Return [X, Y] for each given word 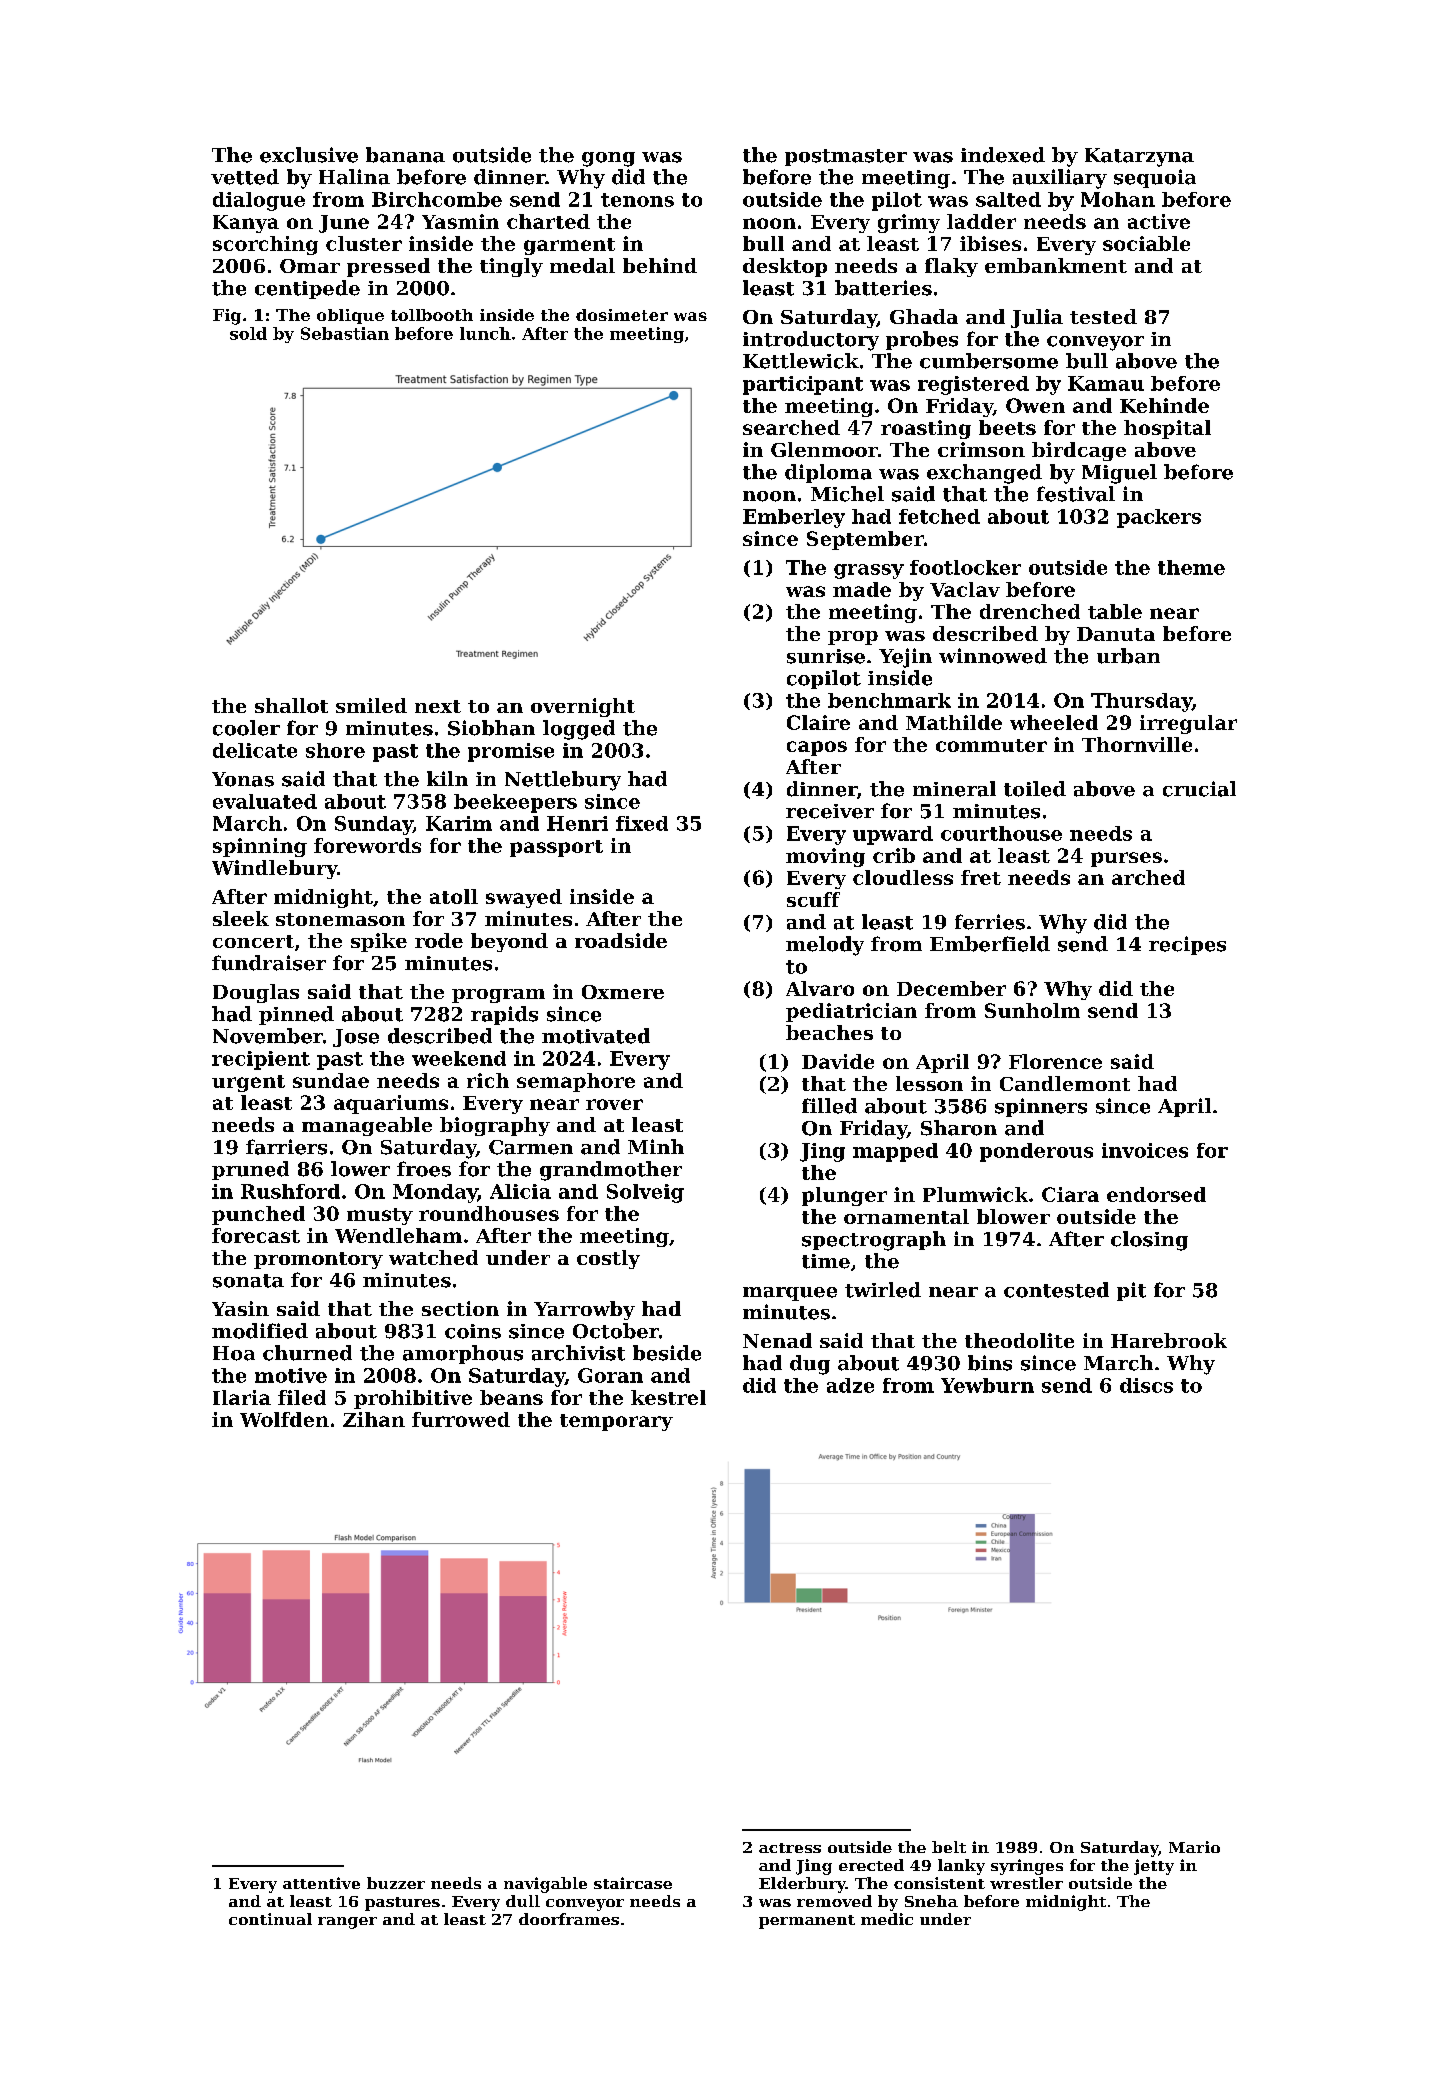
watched [433, 1257]
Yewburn [987, 1385]
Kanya [246, 224]
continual [270, 1919]
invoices [1145, 1150]
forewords [367, 845]
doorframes [569, 1919]
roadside [621, 940]
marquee [790, 1294]
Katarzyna [1139, 157]
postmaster [846, 157]
